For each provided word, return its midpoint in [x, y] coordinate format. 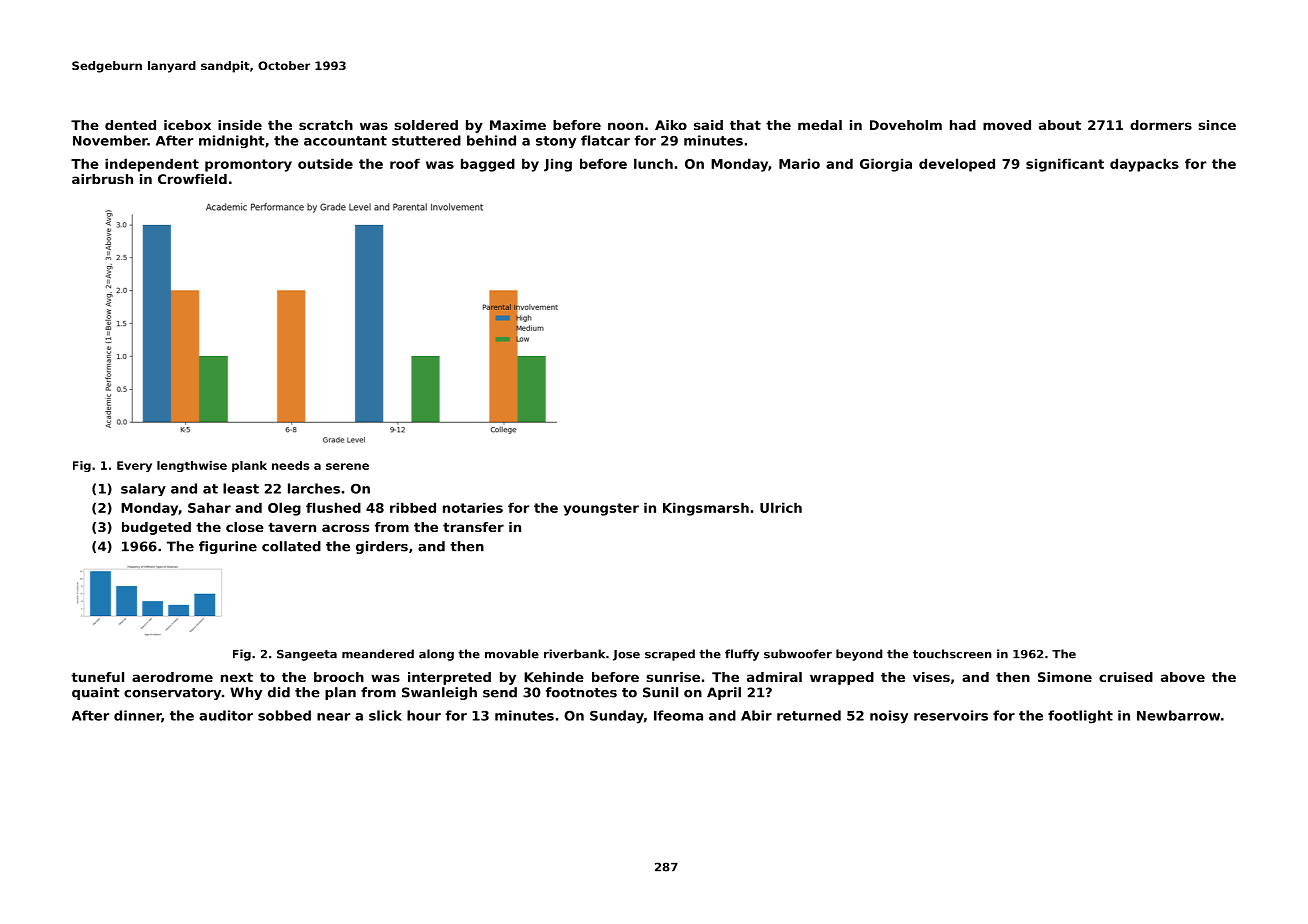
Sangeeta [307, 655]
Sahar [209, 507]
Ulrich [781, 507]
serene [347, 466]
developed [957, 165]
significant [1065, 165]
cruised [1126, 677]
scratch [326, 125]
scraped [670, 655]
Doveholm [906, 125]
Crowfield [192, 179]
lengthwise [192, 466]
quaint [96, 693]
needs [290, 465]
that [745, 125]
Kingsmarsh [706, 509]
